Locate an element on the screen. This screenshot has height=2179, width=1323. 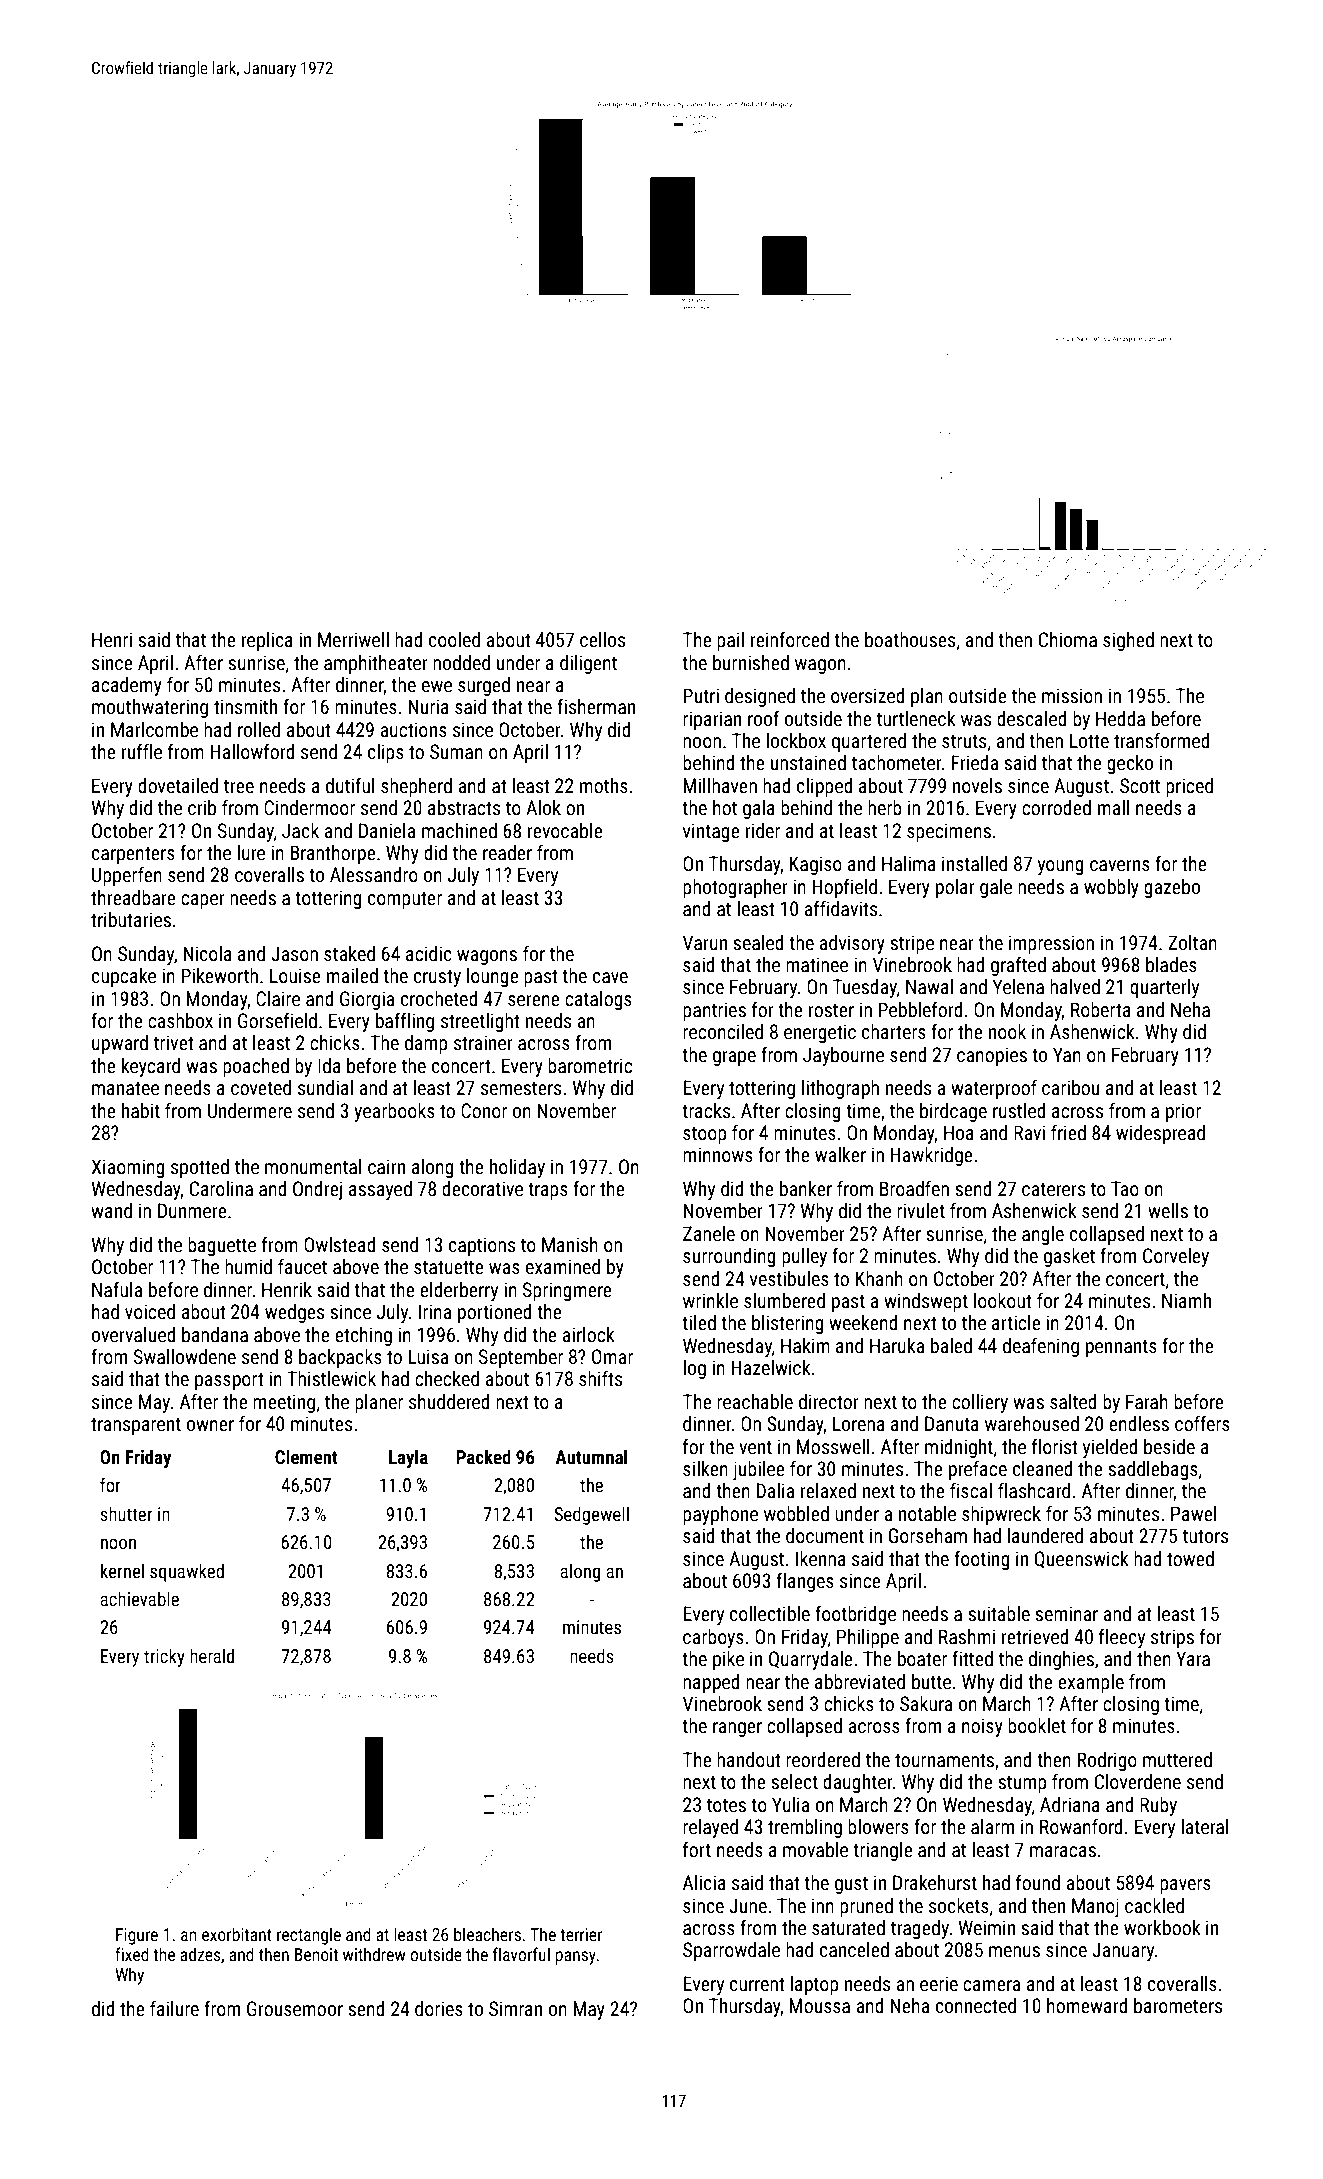
Lotte is located at coordinates (1089, 740).
